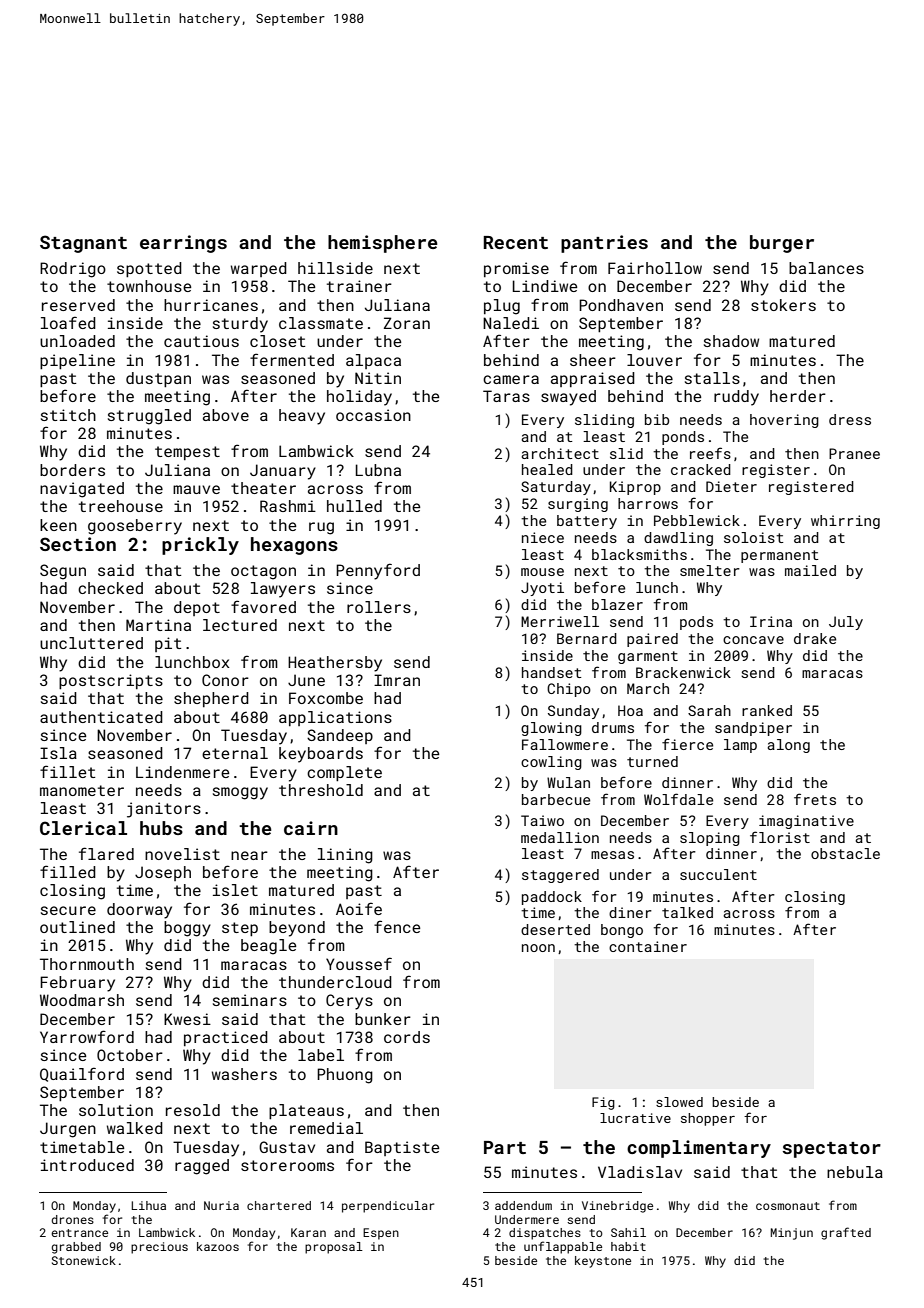  What do you see at coordinates (679, 1102) in the screenshot?
I see `slowed` at bounding box center [679, 1102].
